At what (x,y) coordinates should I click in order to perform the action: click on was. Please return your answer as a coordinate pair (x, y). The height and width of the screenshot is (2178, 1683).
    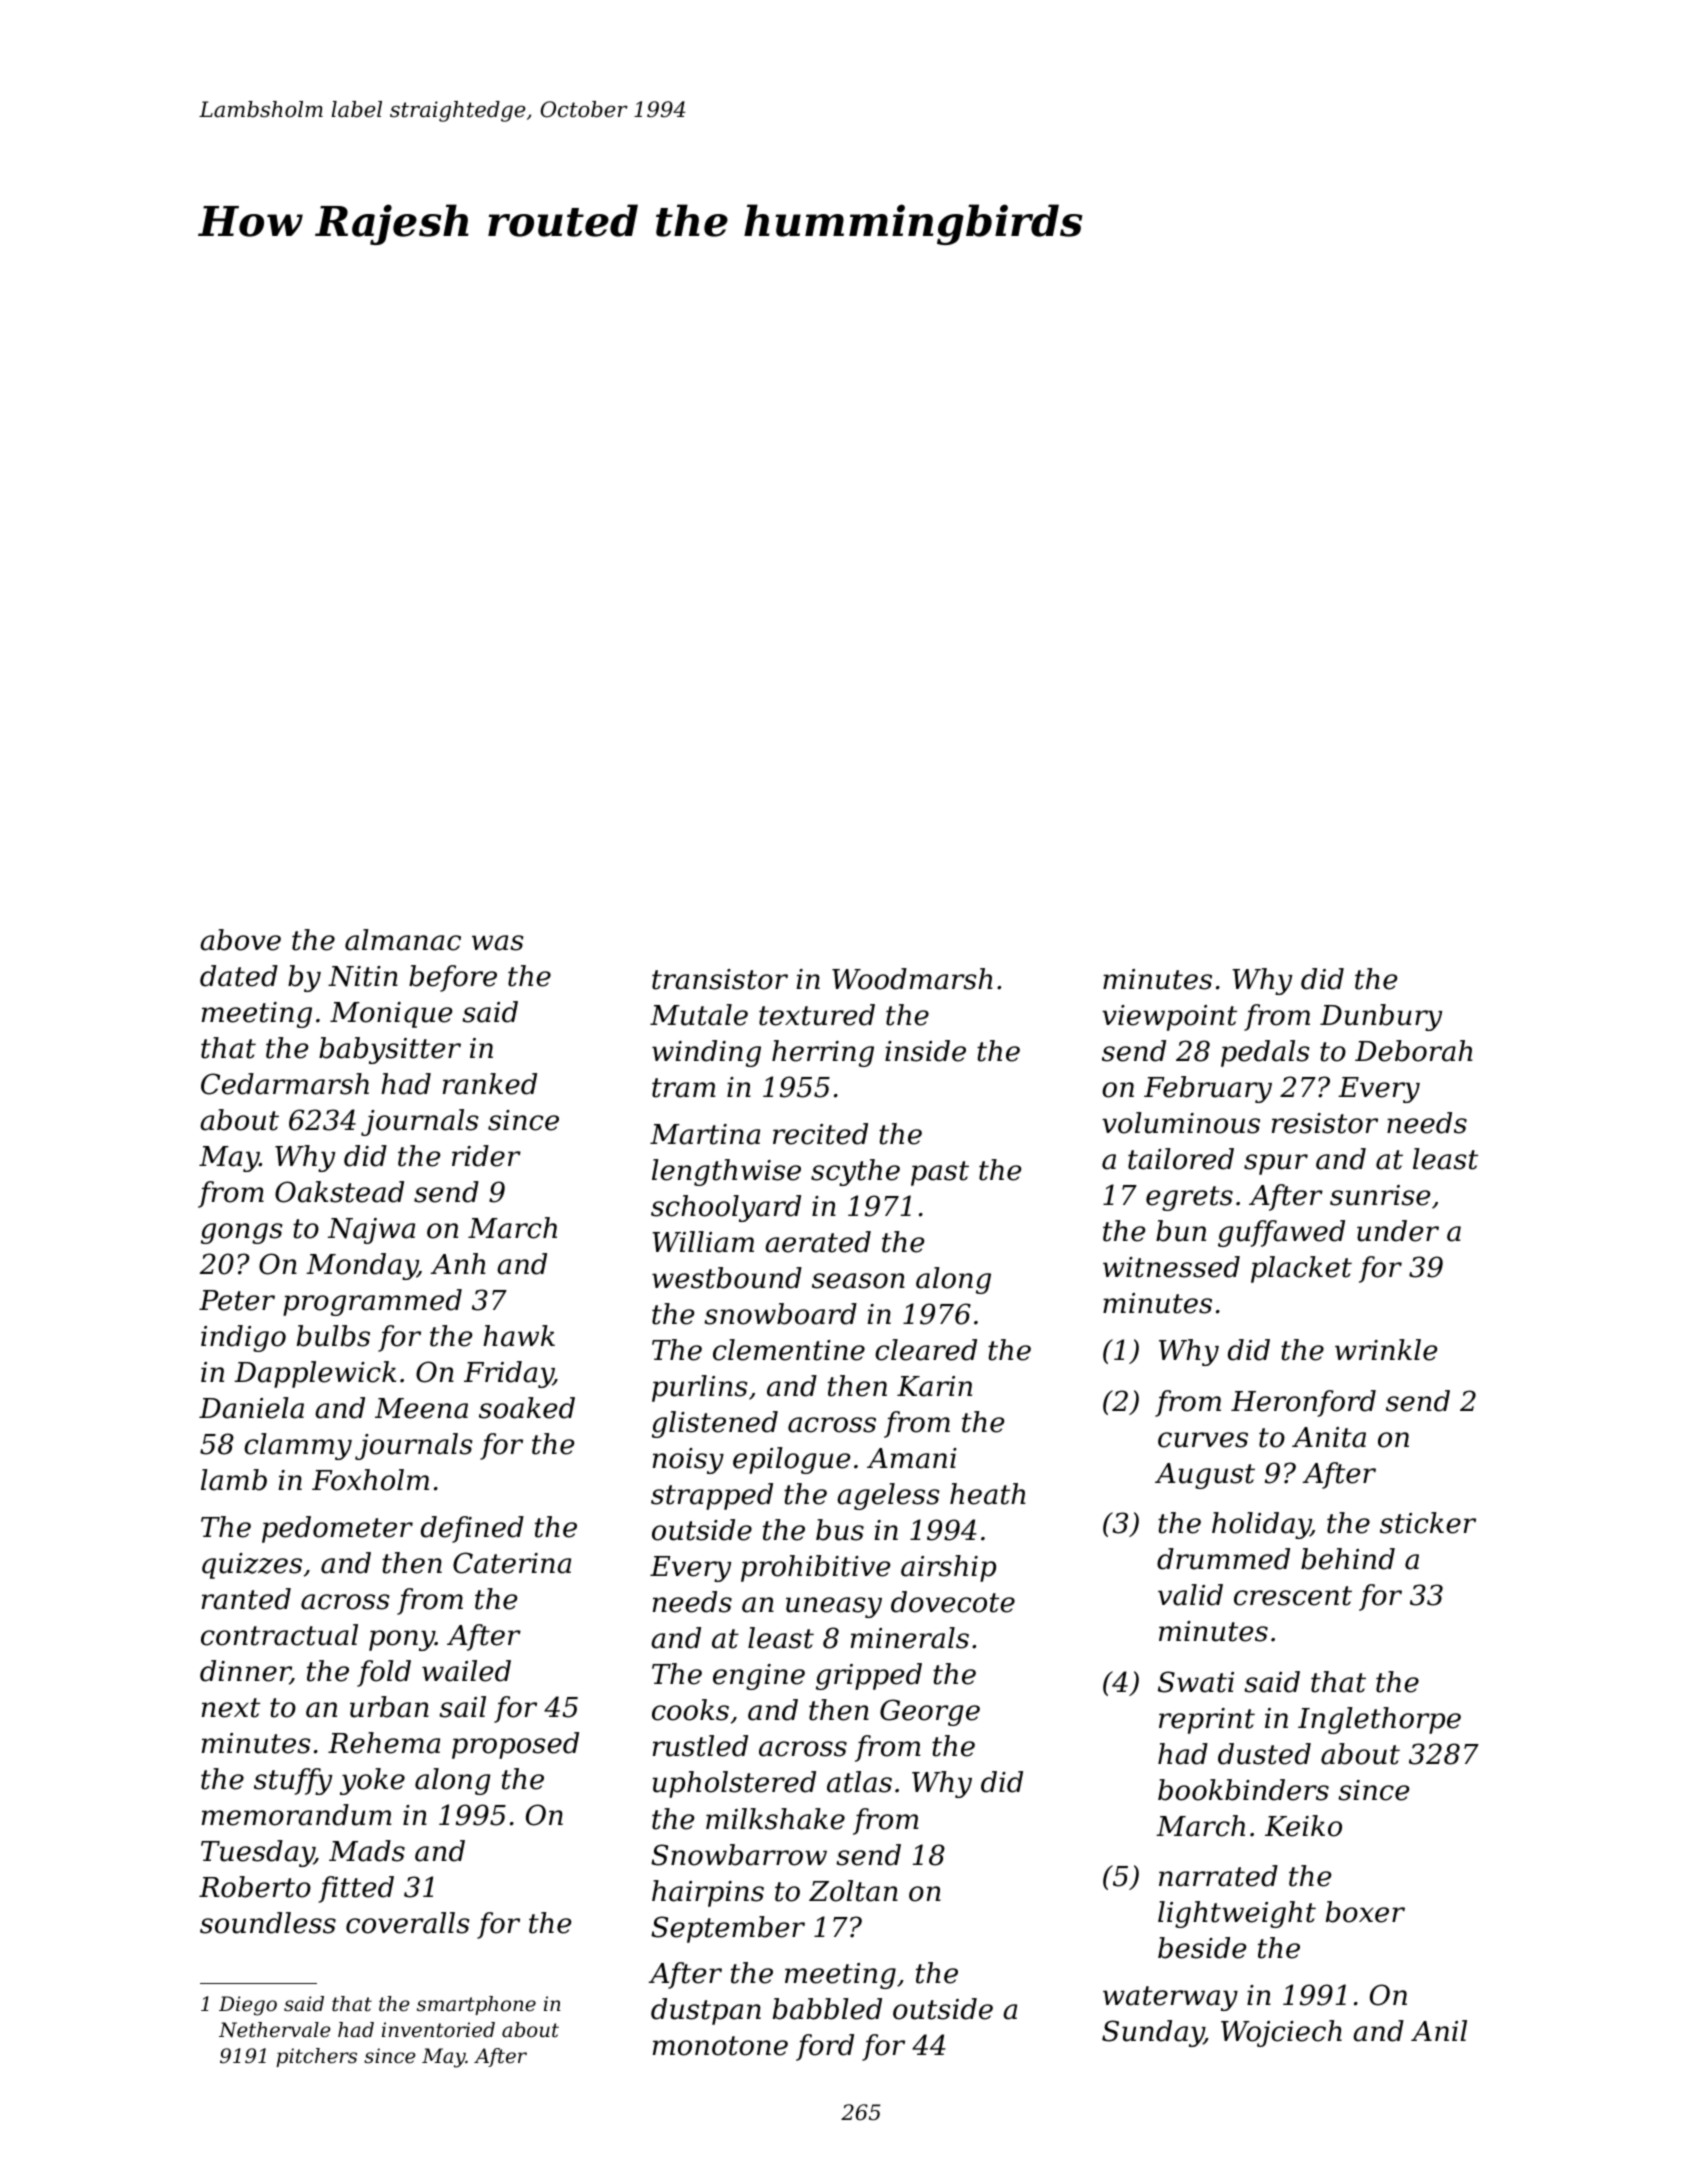
    Looking at the image, I should click on (497, 943).
